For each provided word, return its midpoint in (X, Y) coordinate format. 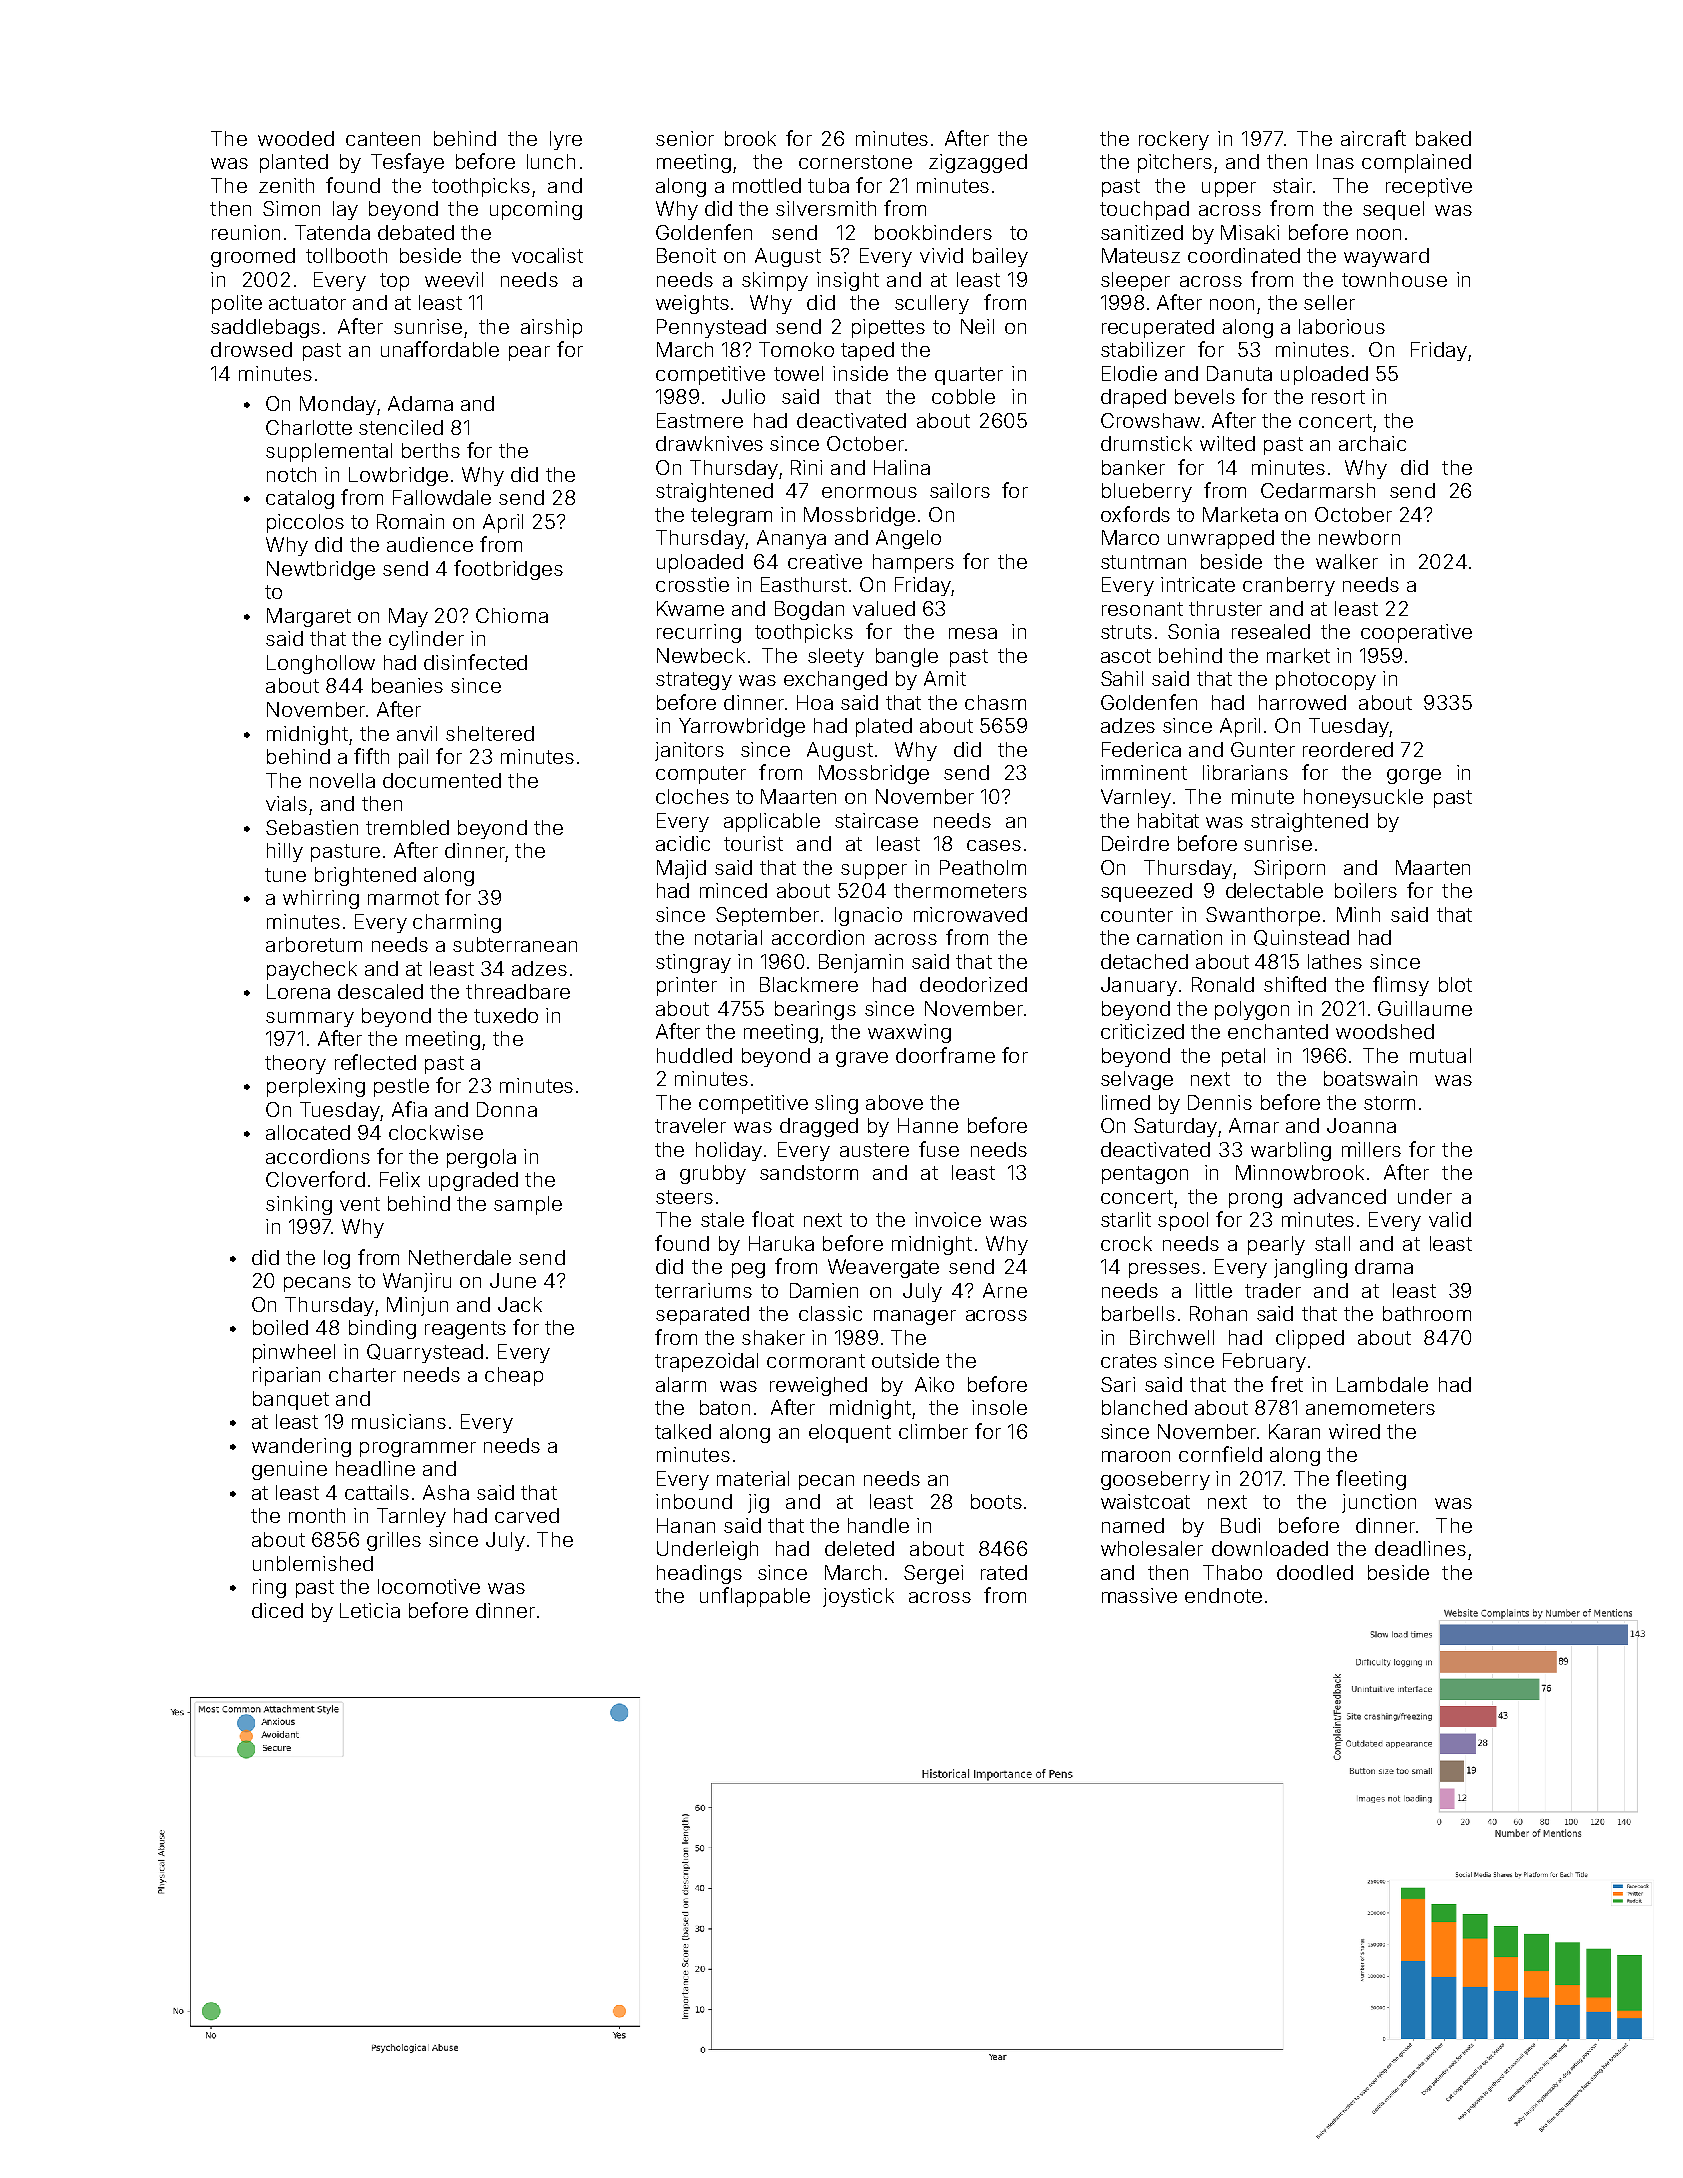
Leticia (370, 1610)
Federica (1141, 749)
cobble (963, 396)
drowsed (251, 349)
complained (1416, 163)
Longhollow (321, 664)
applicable (772, 822)
